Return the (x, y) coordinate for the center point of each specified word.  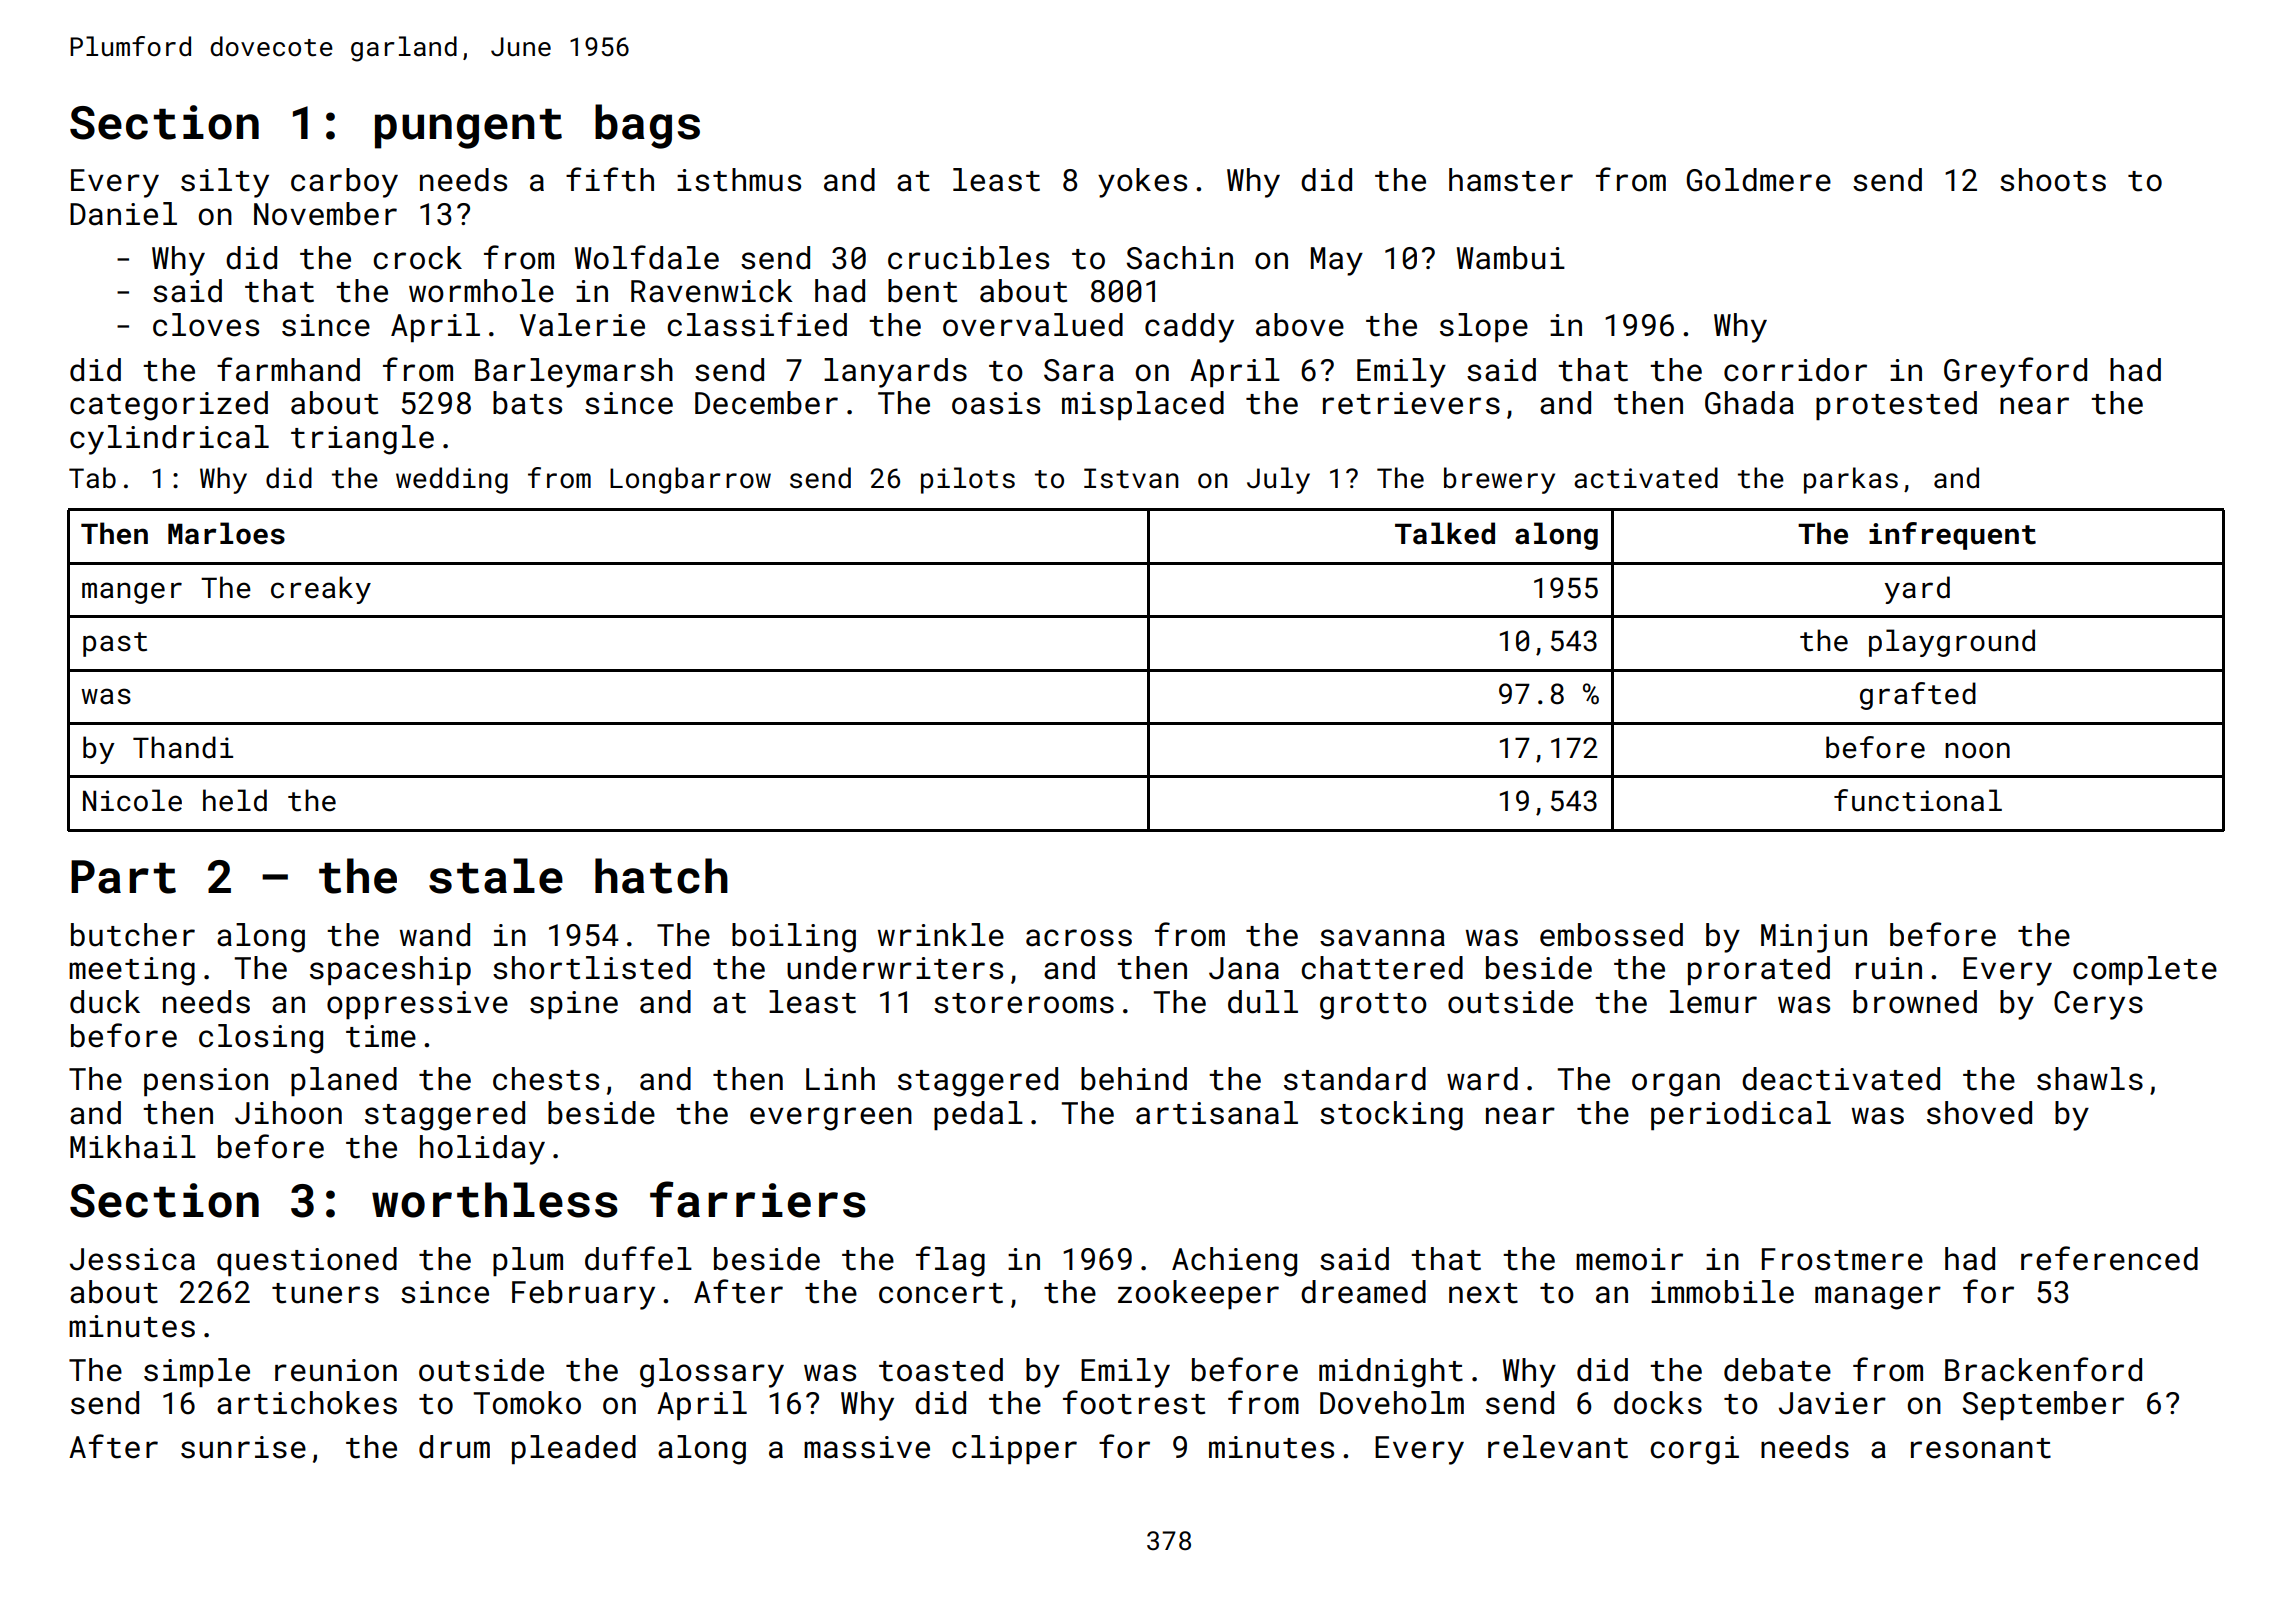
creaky (321, 590)
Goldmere (1758, 180)
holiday (482, 1150)
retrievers (1411, 403)
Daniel (123, 214)
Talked (1445, 533)
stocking (1391, 1116)
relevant (1558, 1447)
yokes (1142, 183)
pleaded (574, 1449)
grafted (1918, 696)
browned (1915, 1002)
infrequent (1952, 536)
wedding (452, 480)
